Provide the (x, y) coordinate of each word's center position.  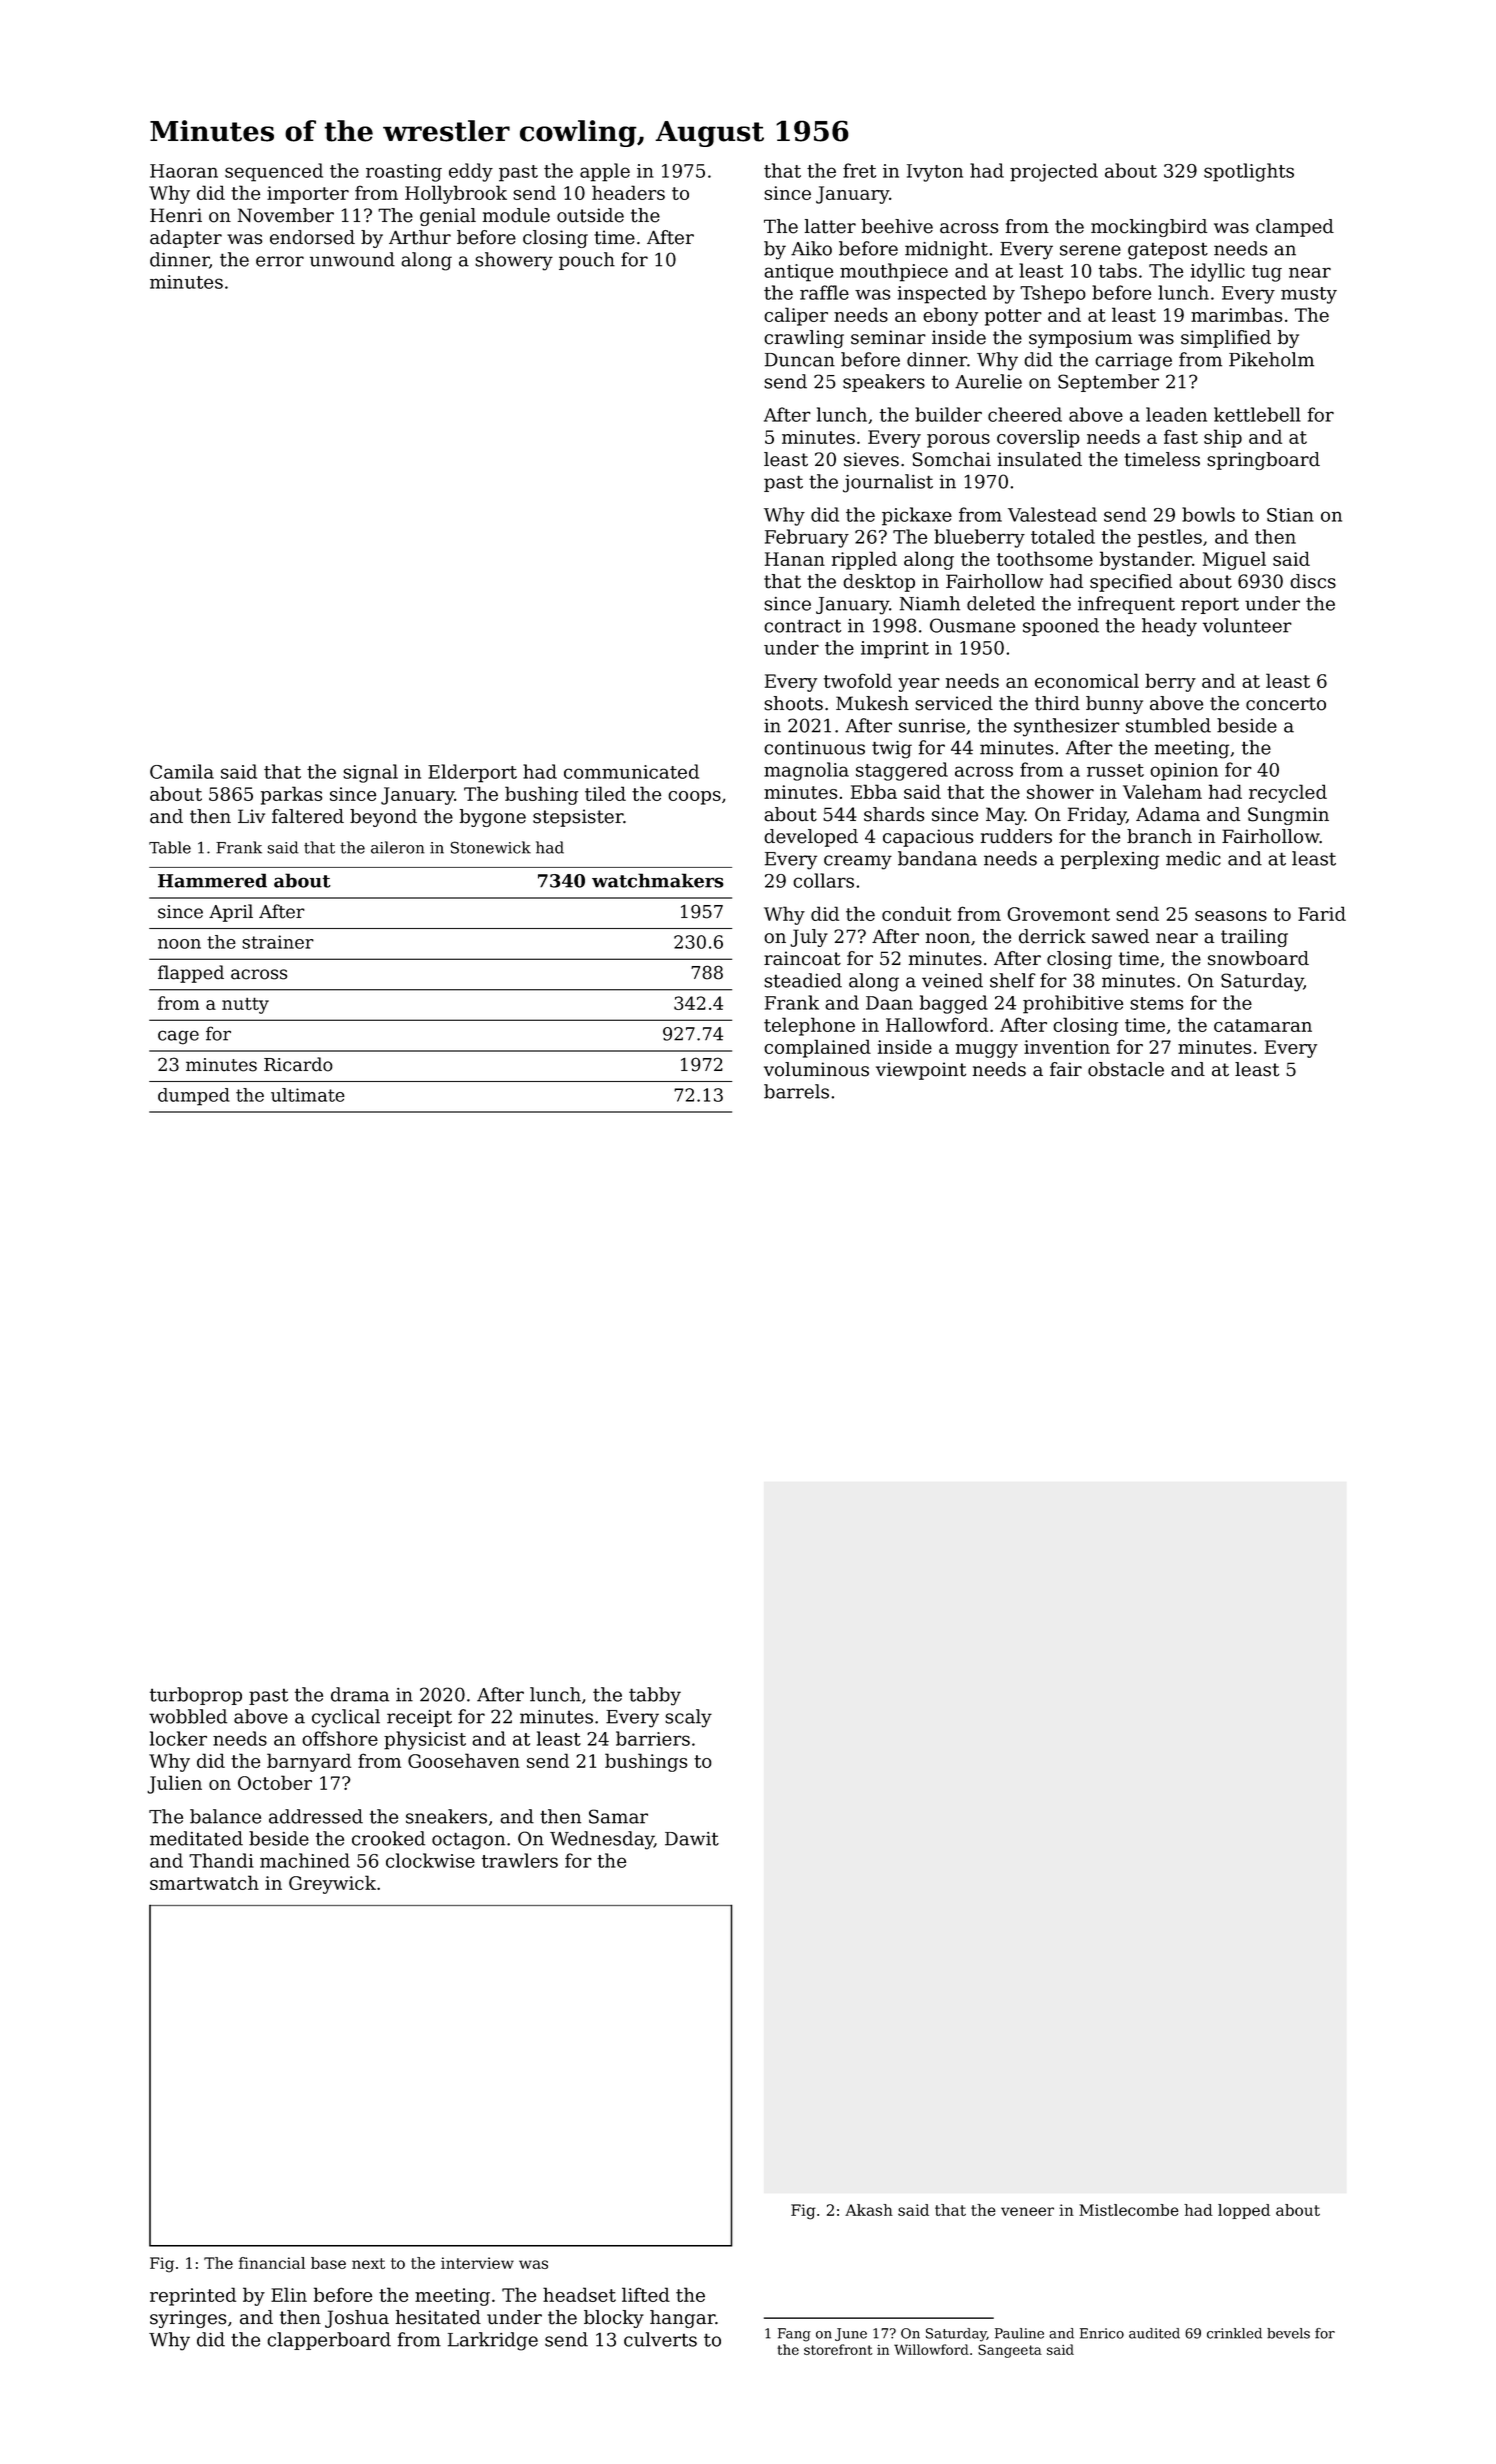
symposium (1080, 339)
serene (1090, 250)
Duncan (800, 360)
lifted (646, 2294)
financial (272, 2263)
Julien (174, 1784)
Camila (182, 771)
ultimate (308, 1095)
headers (628, 192)
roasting (404, 173)
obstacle (1126, 1069)
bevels (1288, 2333)
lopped (1244, 2211)
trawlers (520, 1860)
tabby (655, 1696)
